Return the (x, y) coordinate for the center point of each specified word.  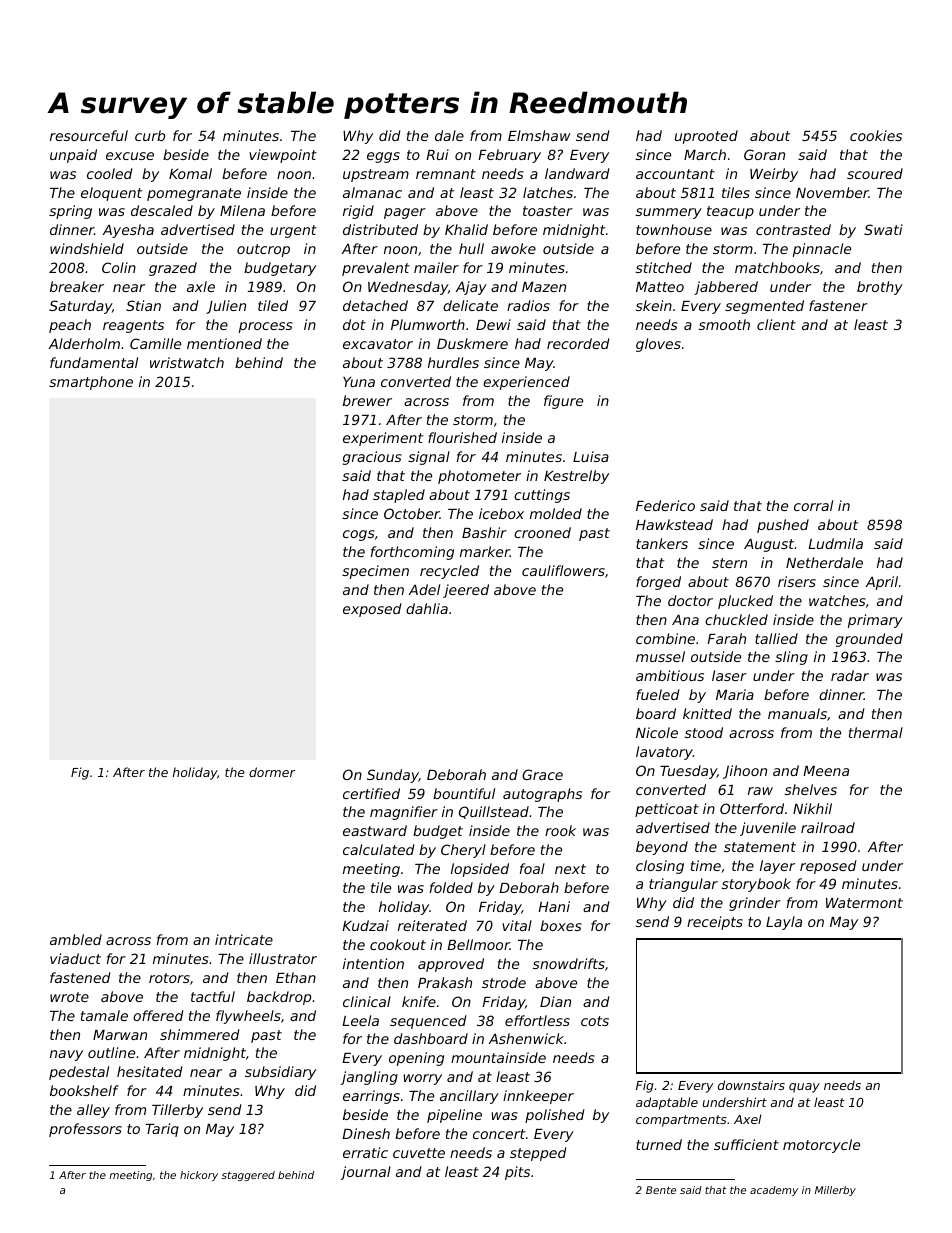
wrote (69, 997)
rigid (358, 212)
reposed (828, 867)
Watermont (864, 903)
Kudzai (365, 925)
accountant (675, 174)
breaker (77, 286)
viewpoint (283, 156)
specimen (375, 572)
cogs (358, 535)
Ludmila (835, 543)
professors (85, 1130)
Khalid (466, 229)
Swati (883, 229)
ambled (76, 939)
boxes (560, 925)
